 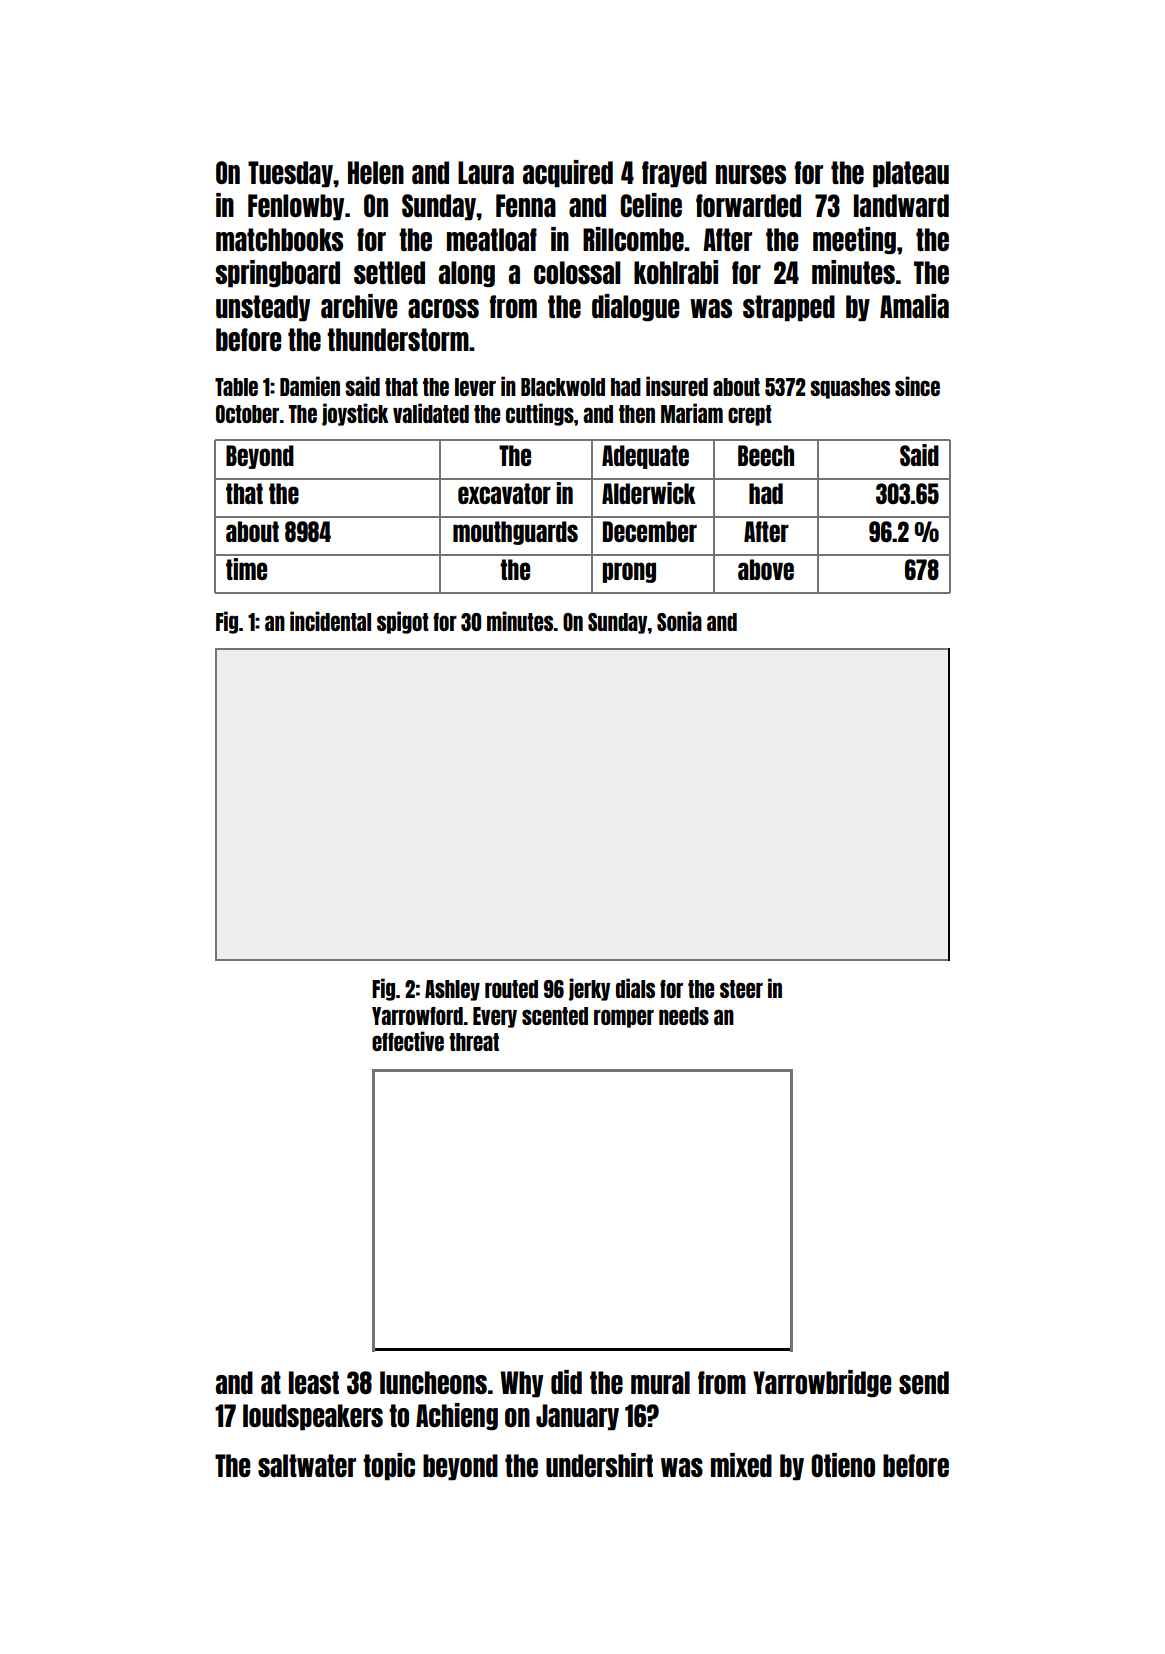 What do you see at coordinates (750, 415) in the screenshot?
I see `crept` at bounding box center [750, 415].
